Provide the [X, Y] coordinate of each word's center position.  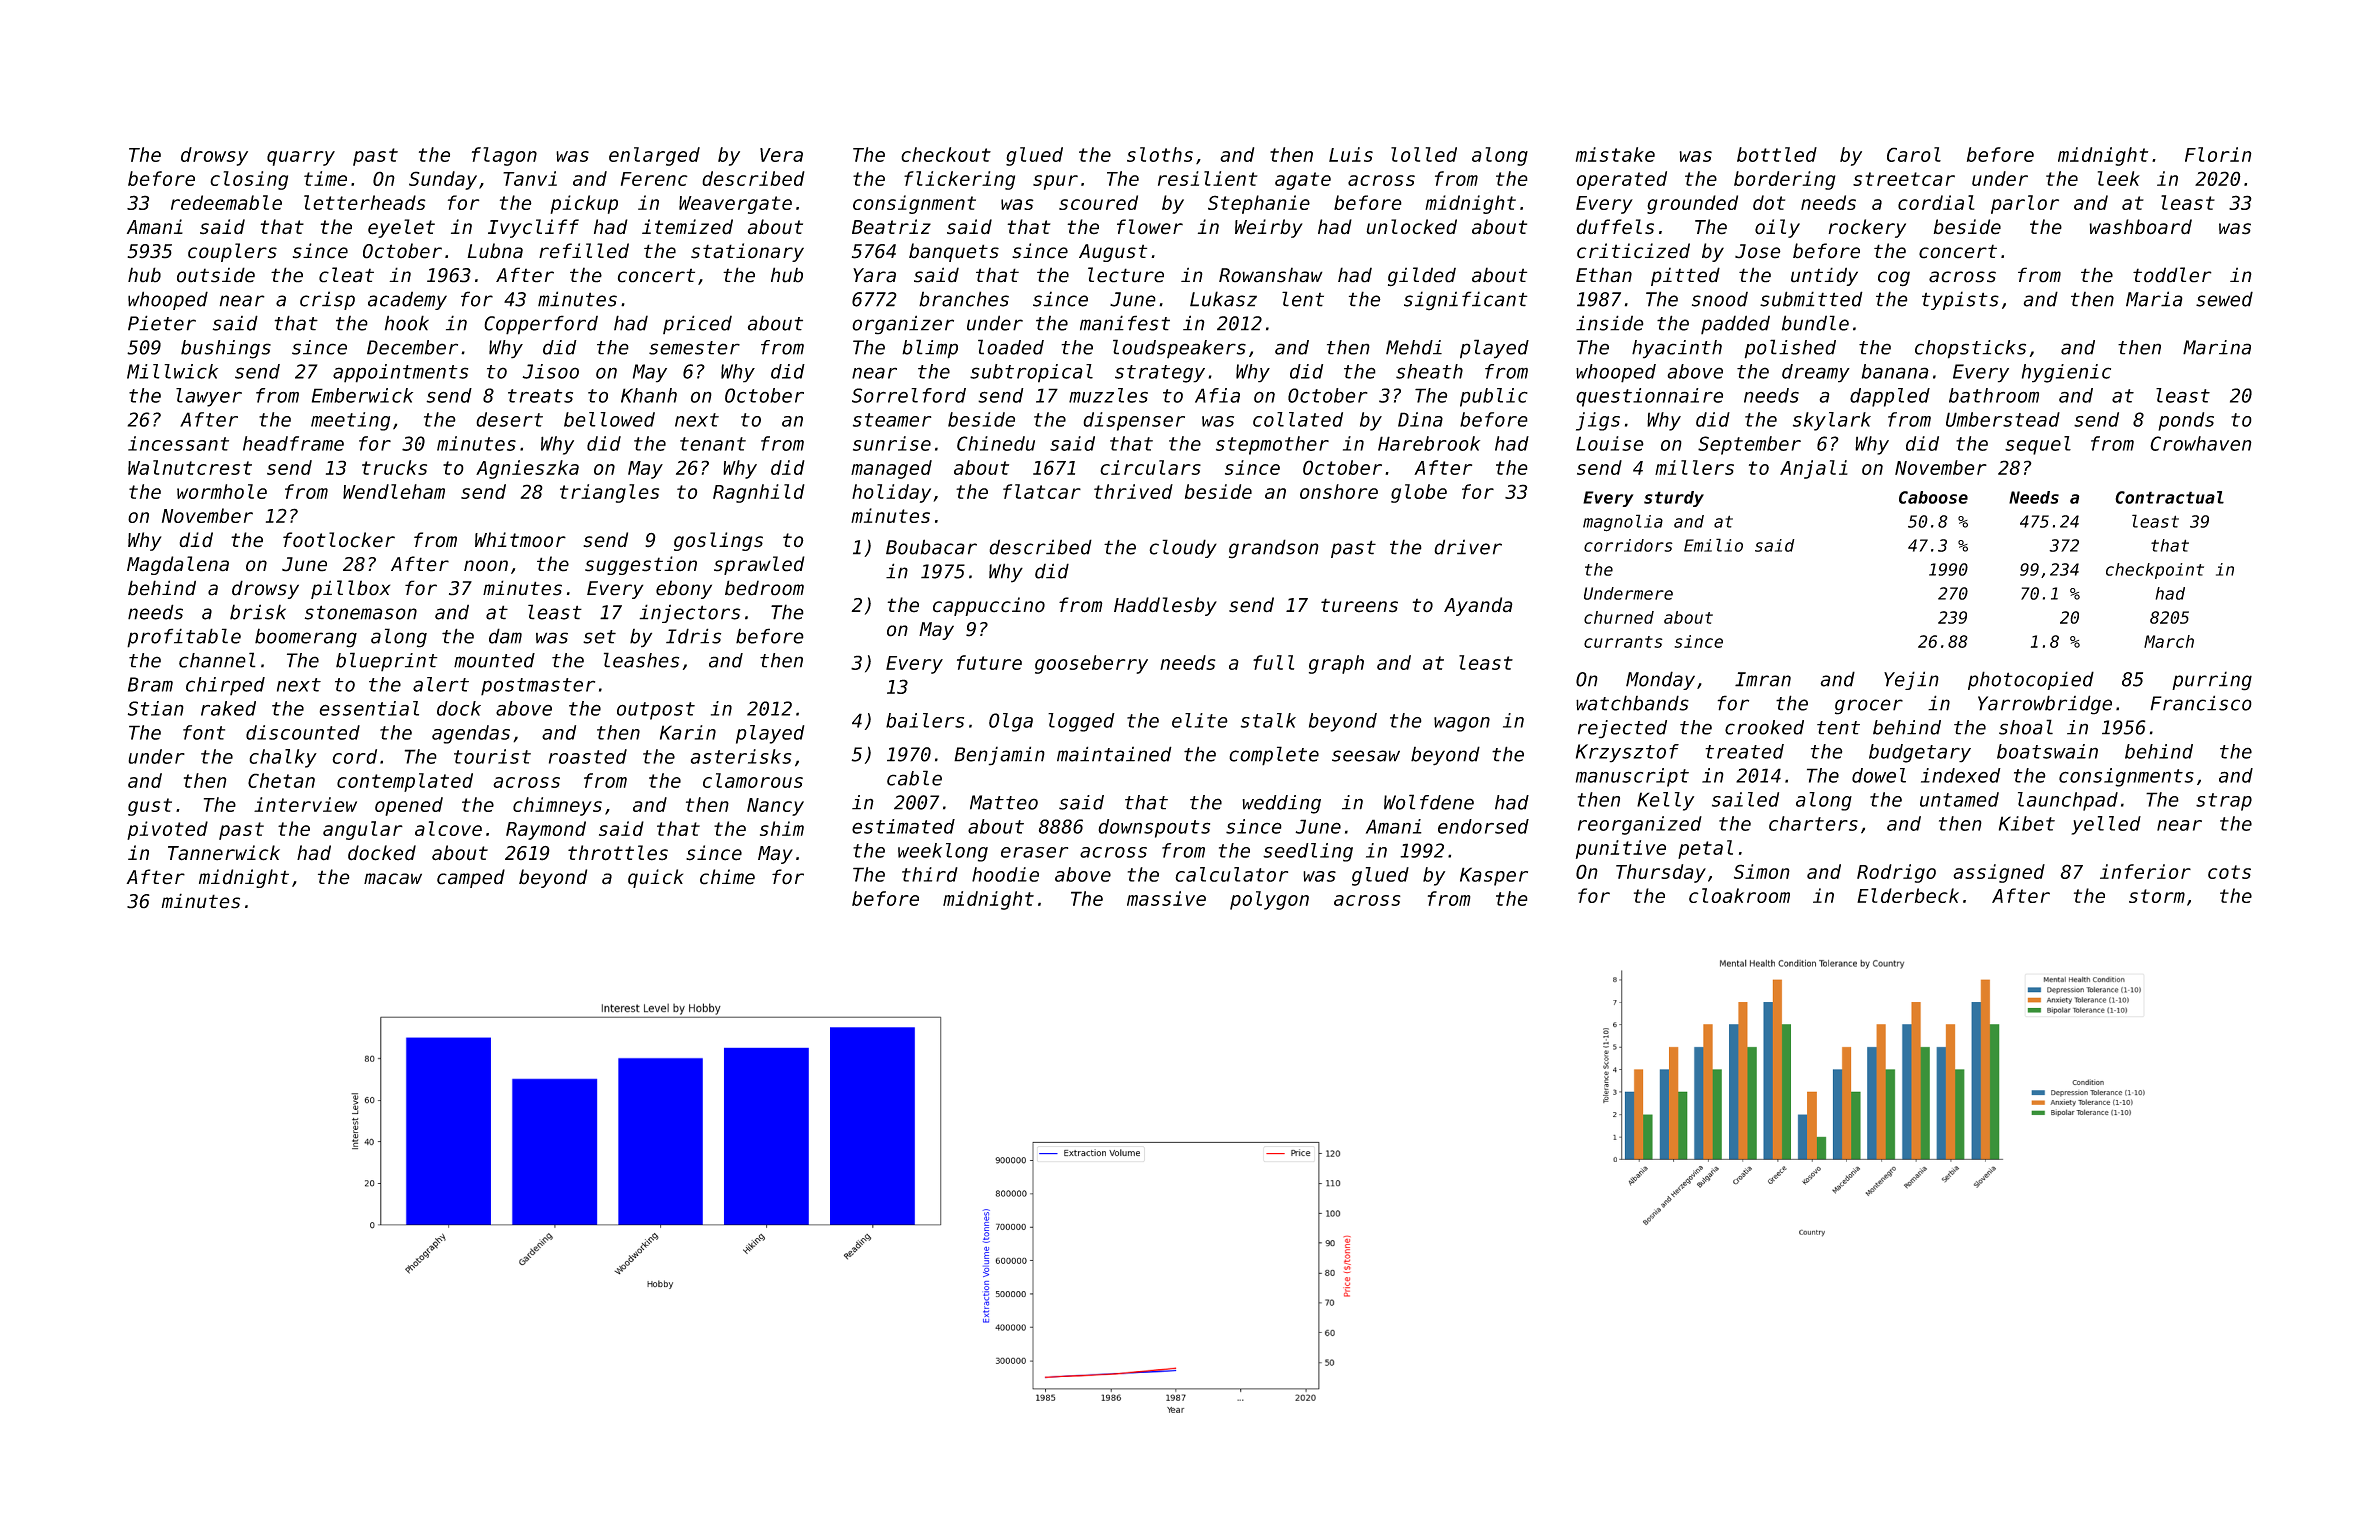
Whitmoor [520, 540]
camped [471, 878]
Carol [1914, 154]
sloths [1160, 154]
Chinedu [996, 443]
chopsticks [1970, 349]
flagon [504, 156]
